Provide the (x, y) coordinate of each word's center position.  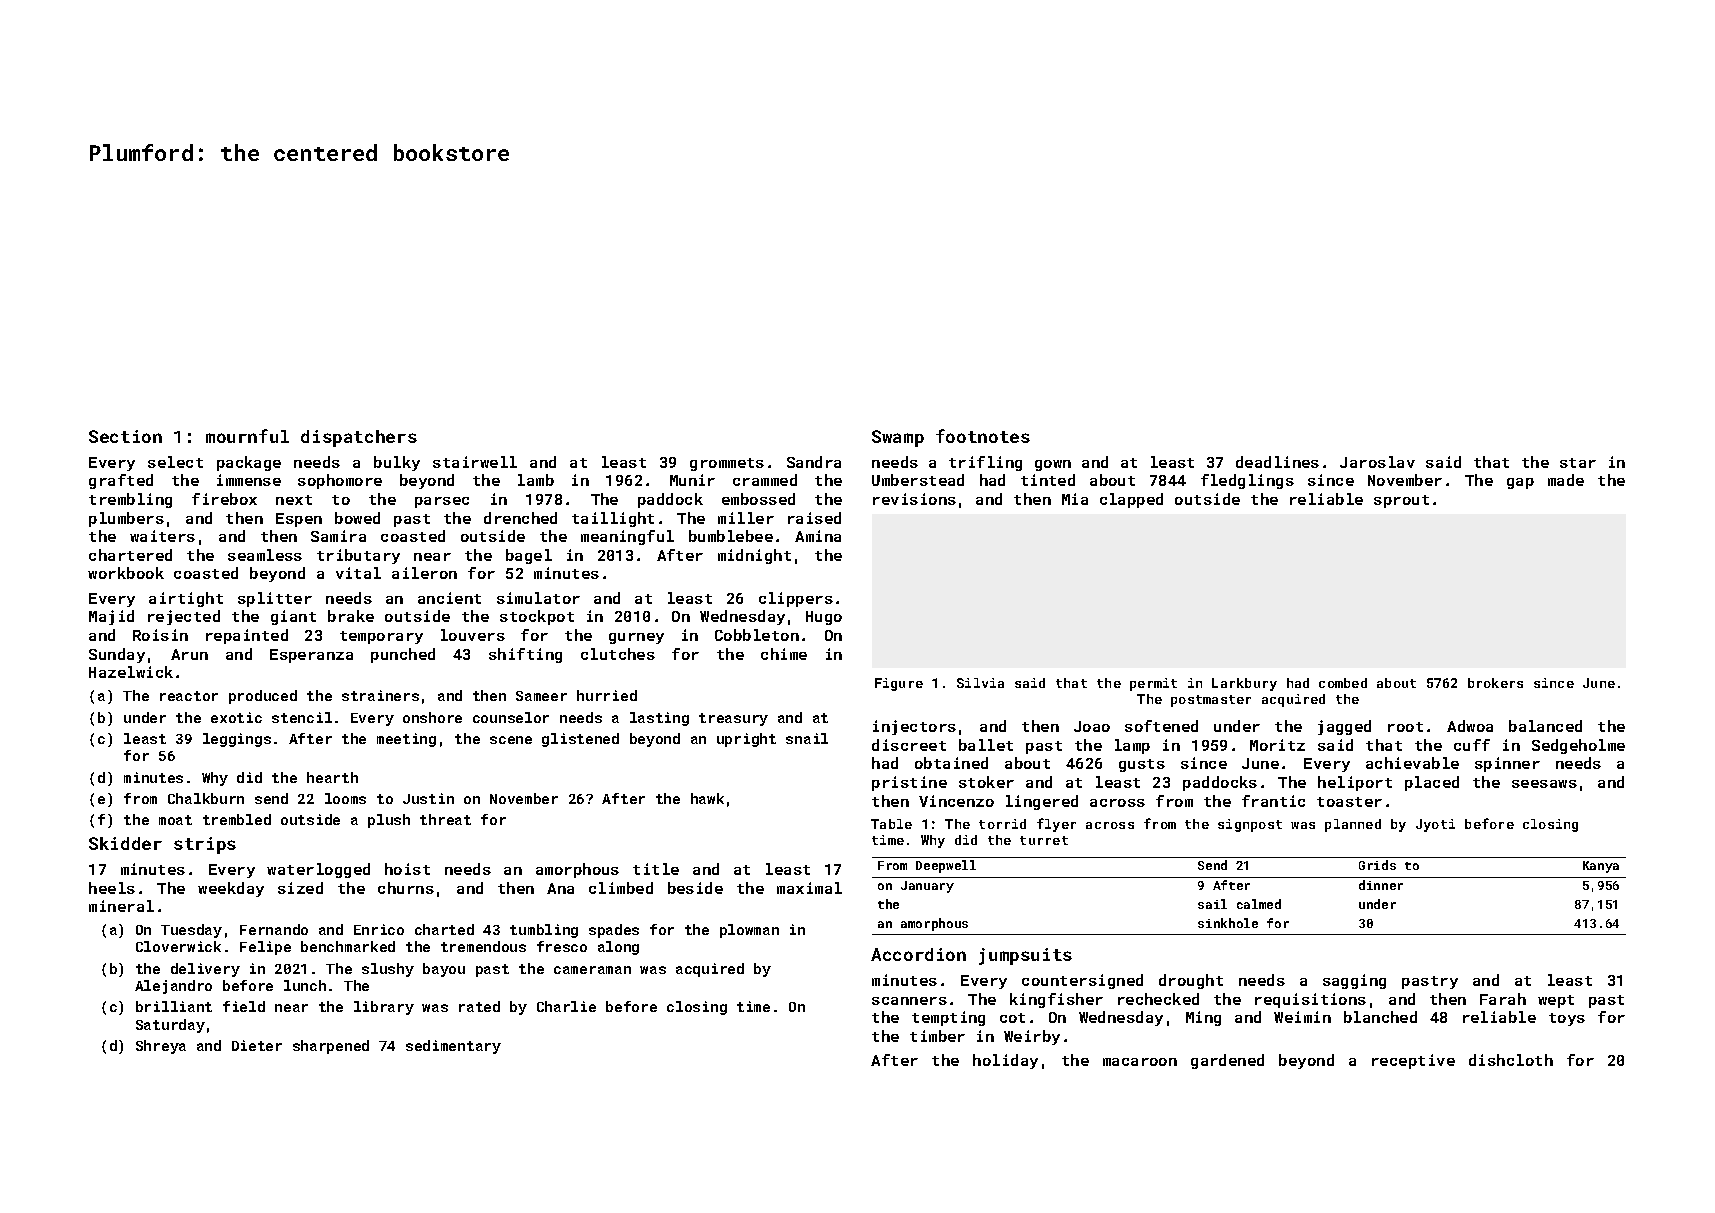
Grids (1377, 865)
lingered (1042, 802)
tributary (358, 556)
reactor (189, 696)
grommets (727, 464)
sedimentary (453, 1047)
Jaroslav (1377, 462)
